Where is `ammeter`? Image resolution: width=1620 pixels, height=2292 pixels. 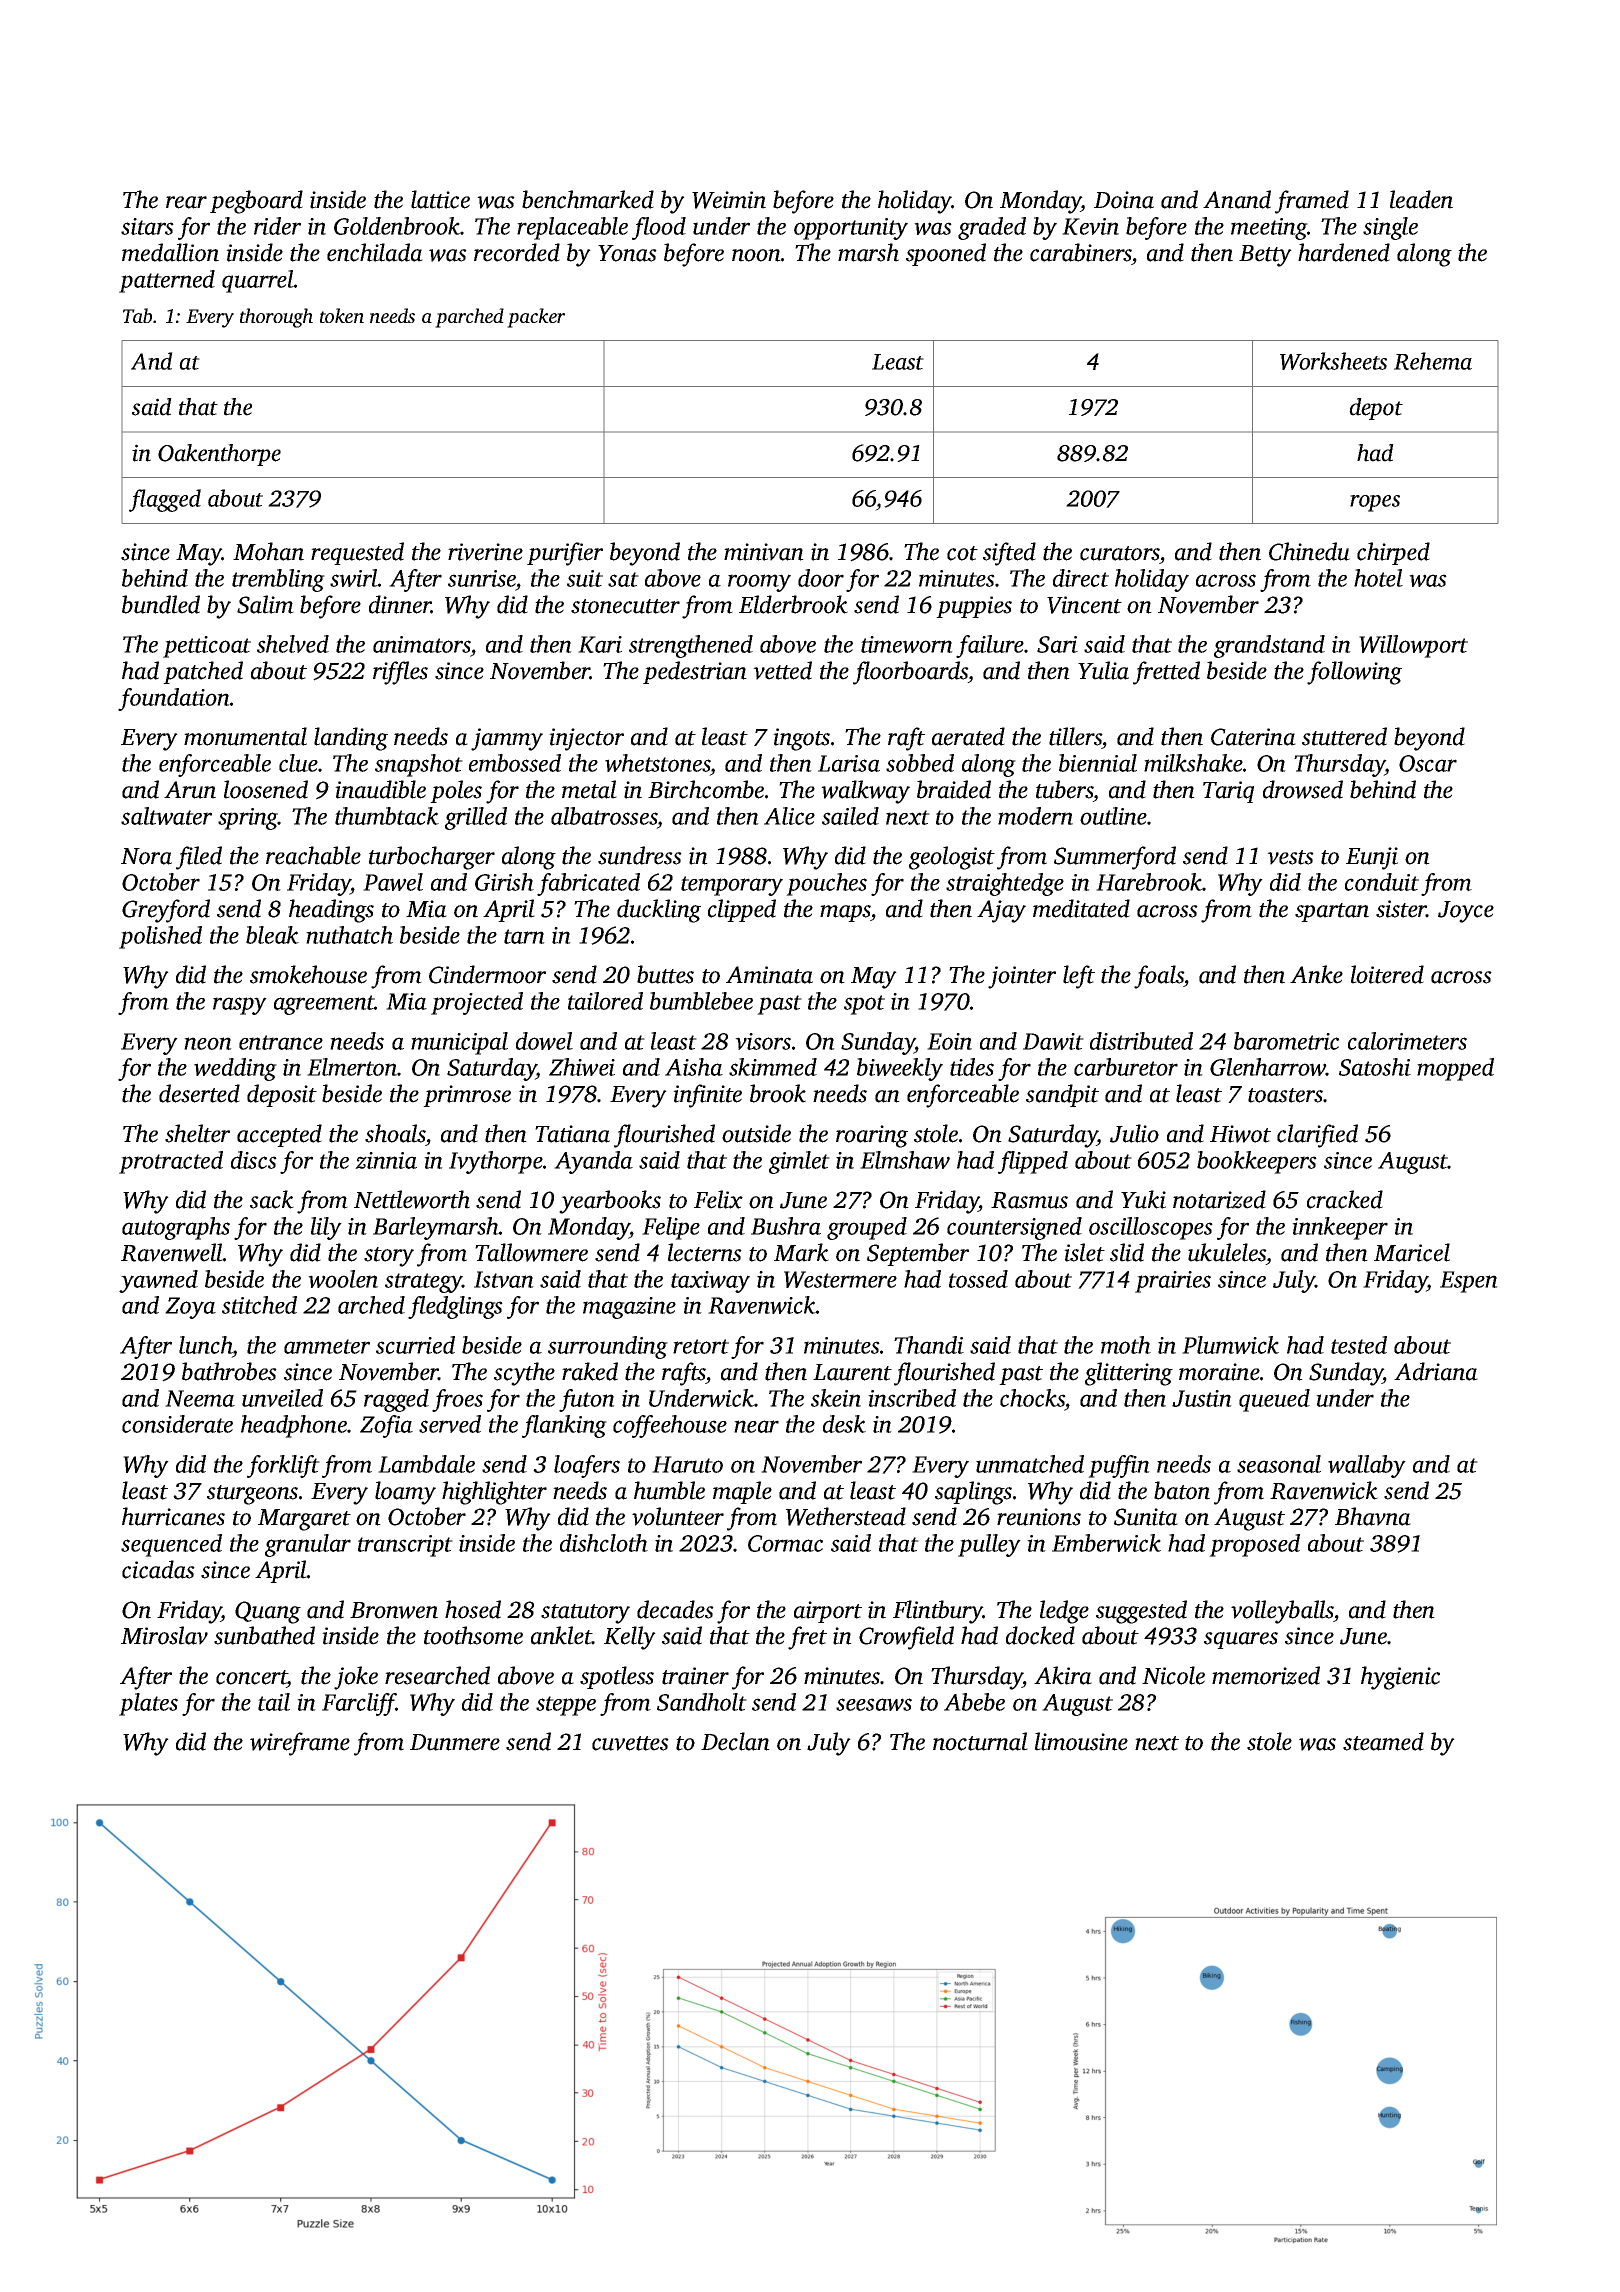 ammeter is located at coordinates (327, 1346).
